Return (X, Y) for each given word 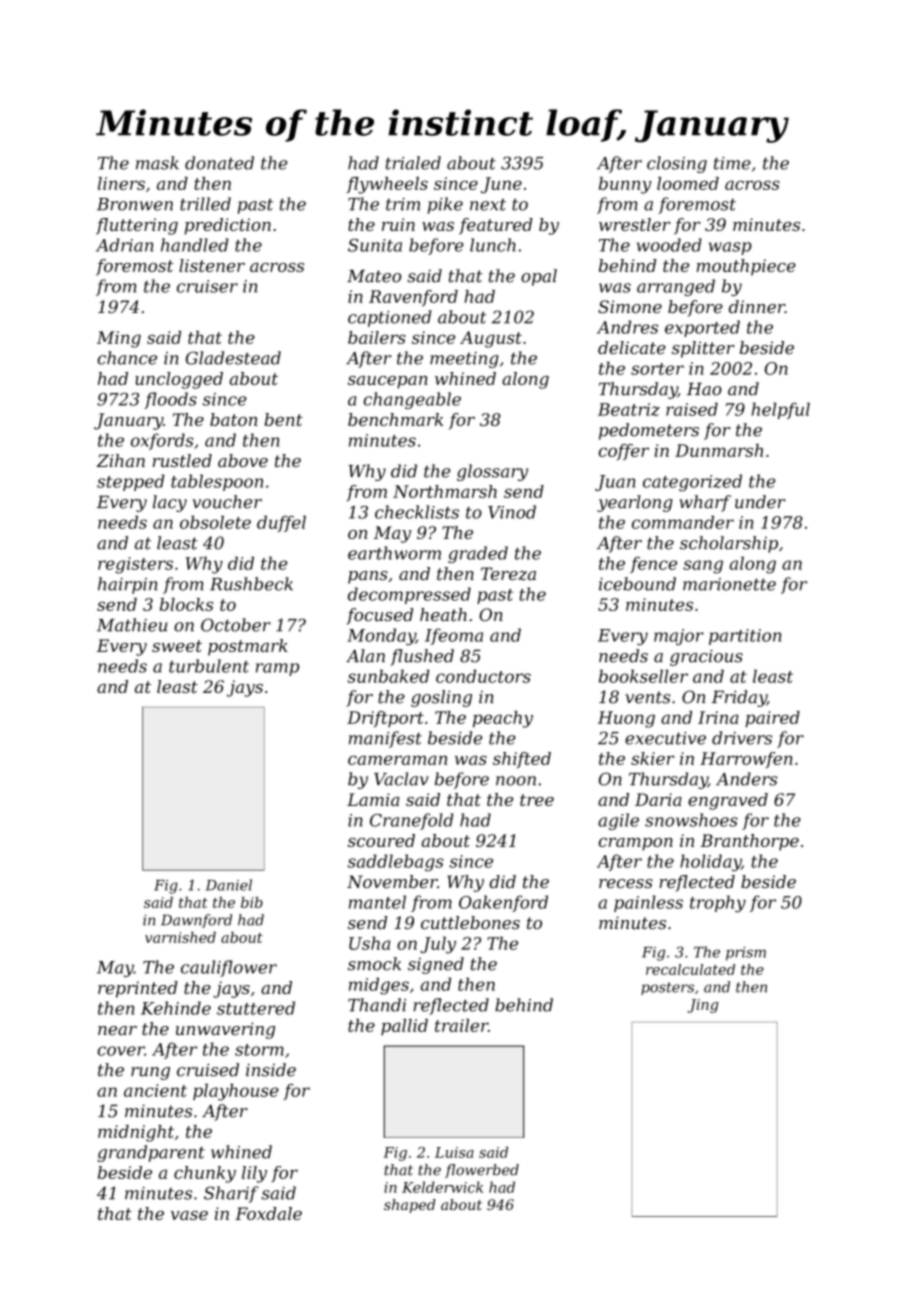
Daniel (229, 885)
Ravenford (413, 298)
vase (189, 1215)
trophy (718, 903)
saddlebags (396, 862)
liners (121, 183)
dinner (757, 306)
